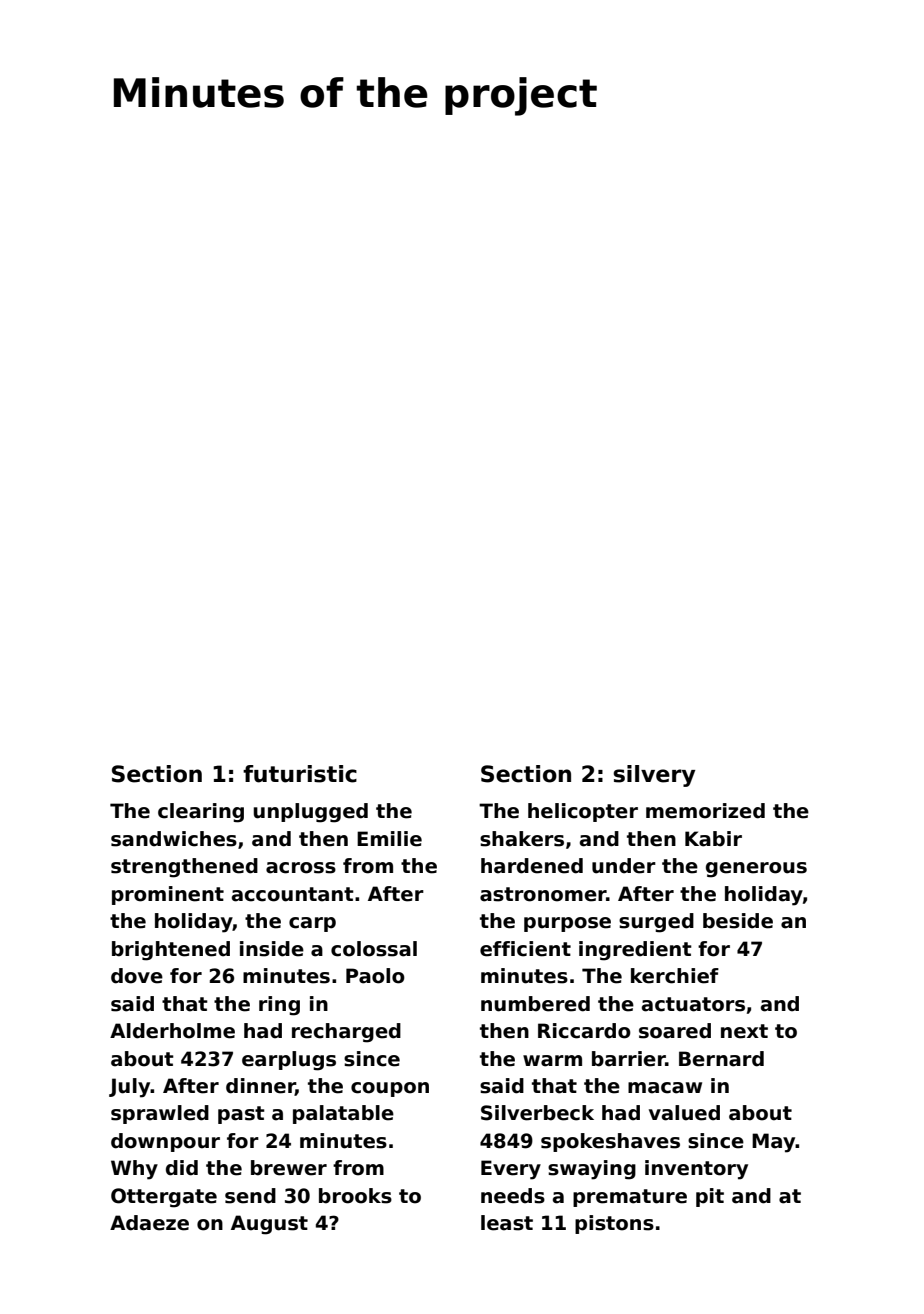 This screenshot has height=1314, width=924. I want to click on warm, so click(552, 1061).
